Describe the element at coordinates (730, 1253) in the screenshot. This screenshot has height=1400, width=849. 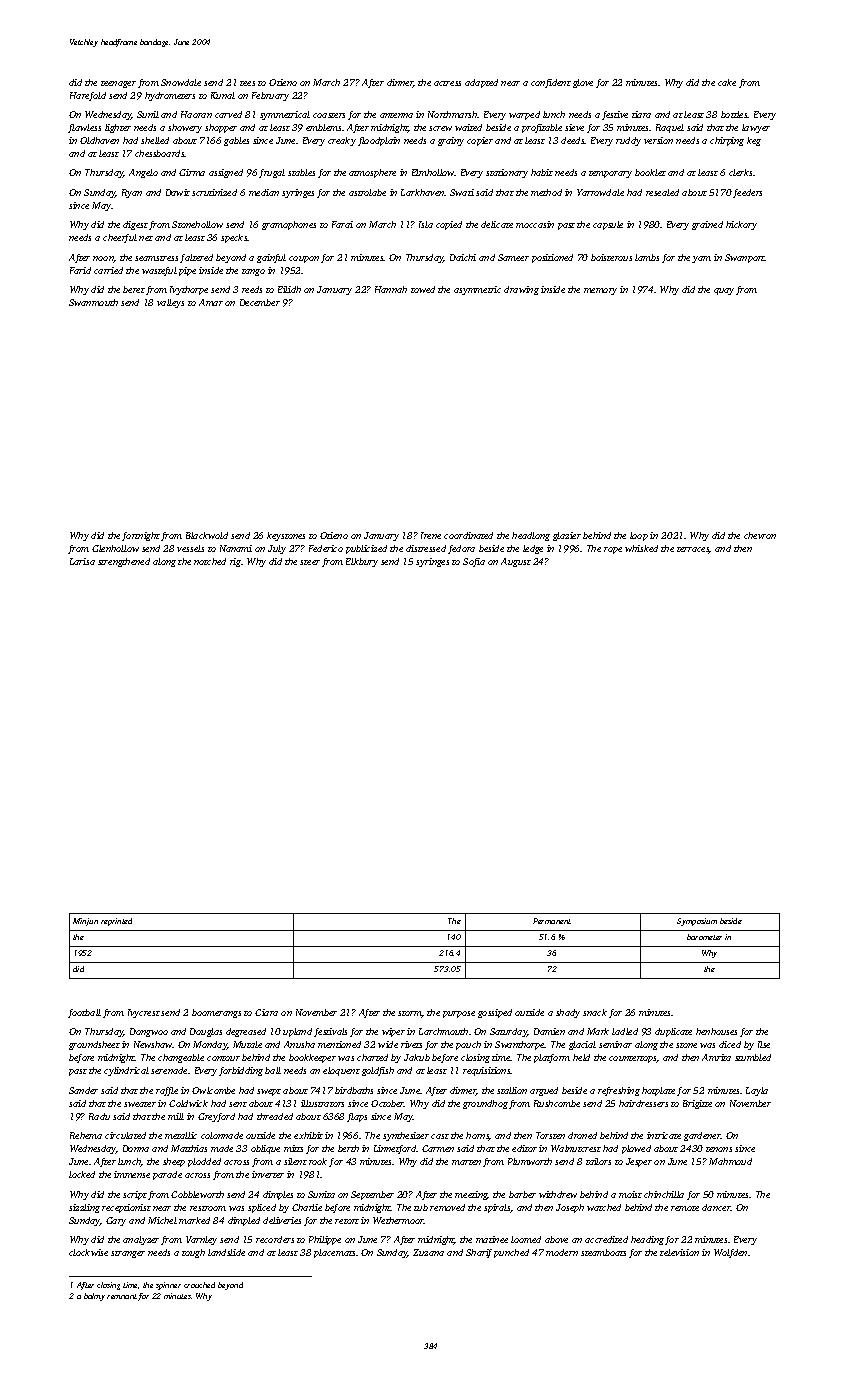
I see `Wolfden` at that location.
